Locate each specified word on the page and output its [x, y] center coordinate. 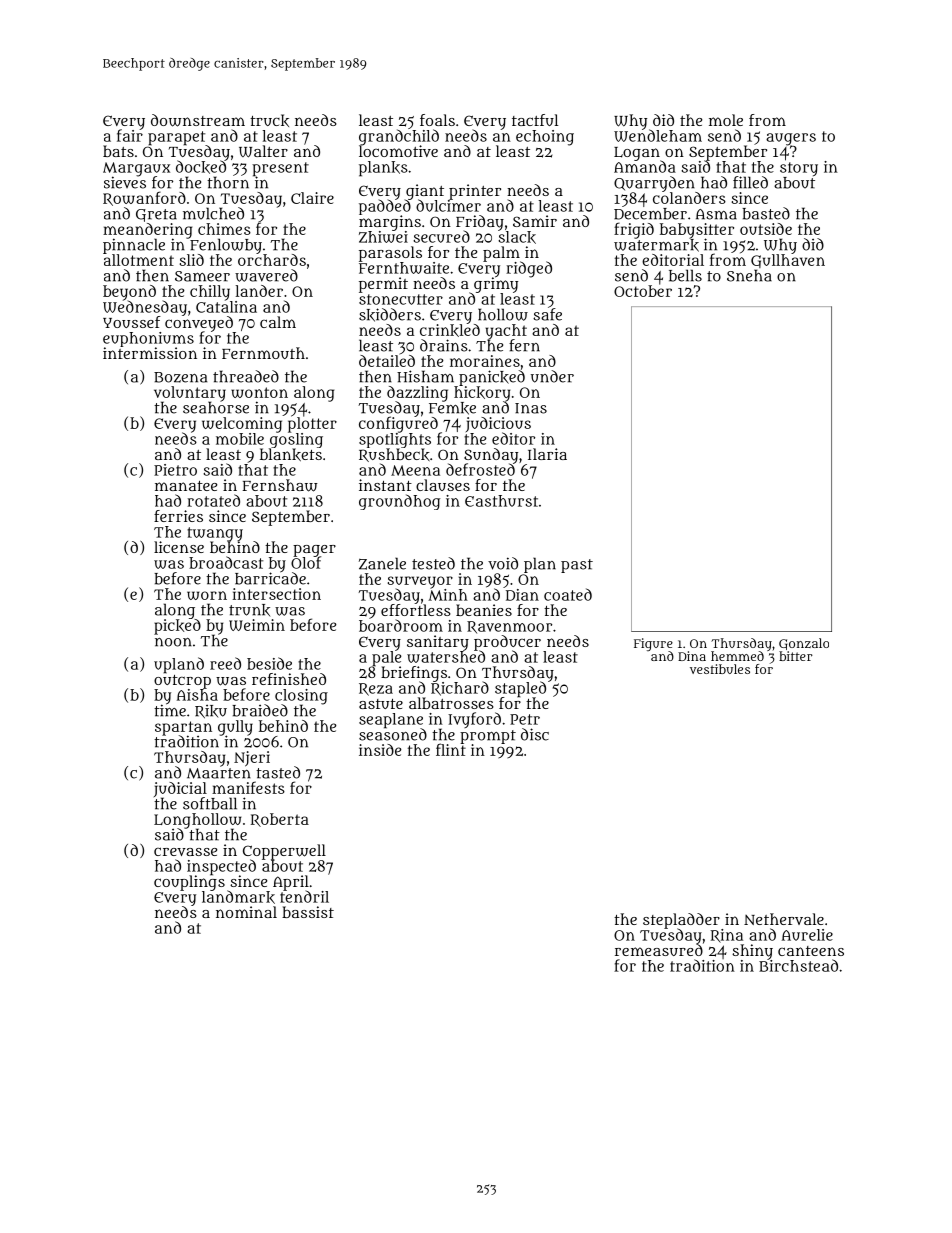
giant [424, 192]
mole [726, 120]
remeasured [659, 950]
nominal [246, 912]
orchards [272, 260]
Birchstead [798, 966]
